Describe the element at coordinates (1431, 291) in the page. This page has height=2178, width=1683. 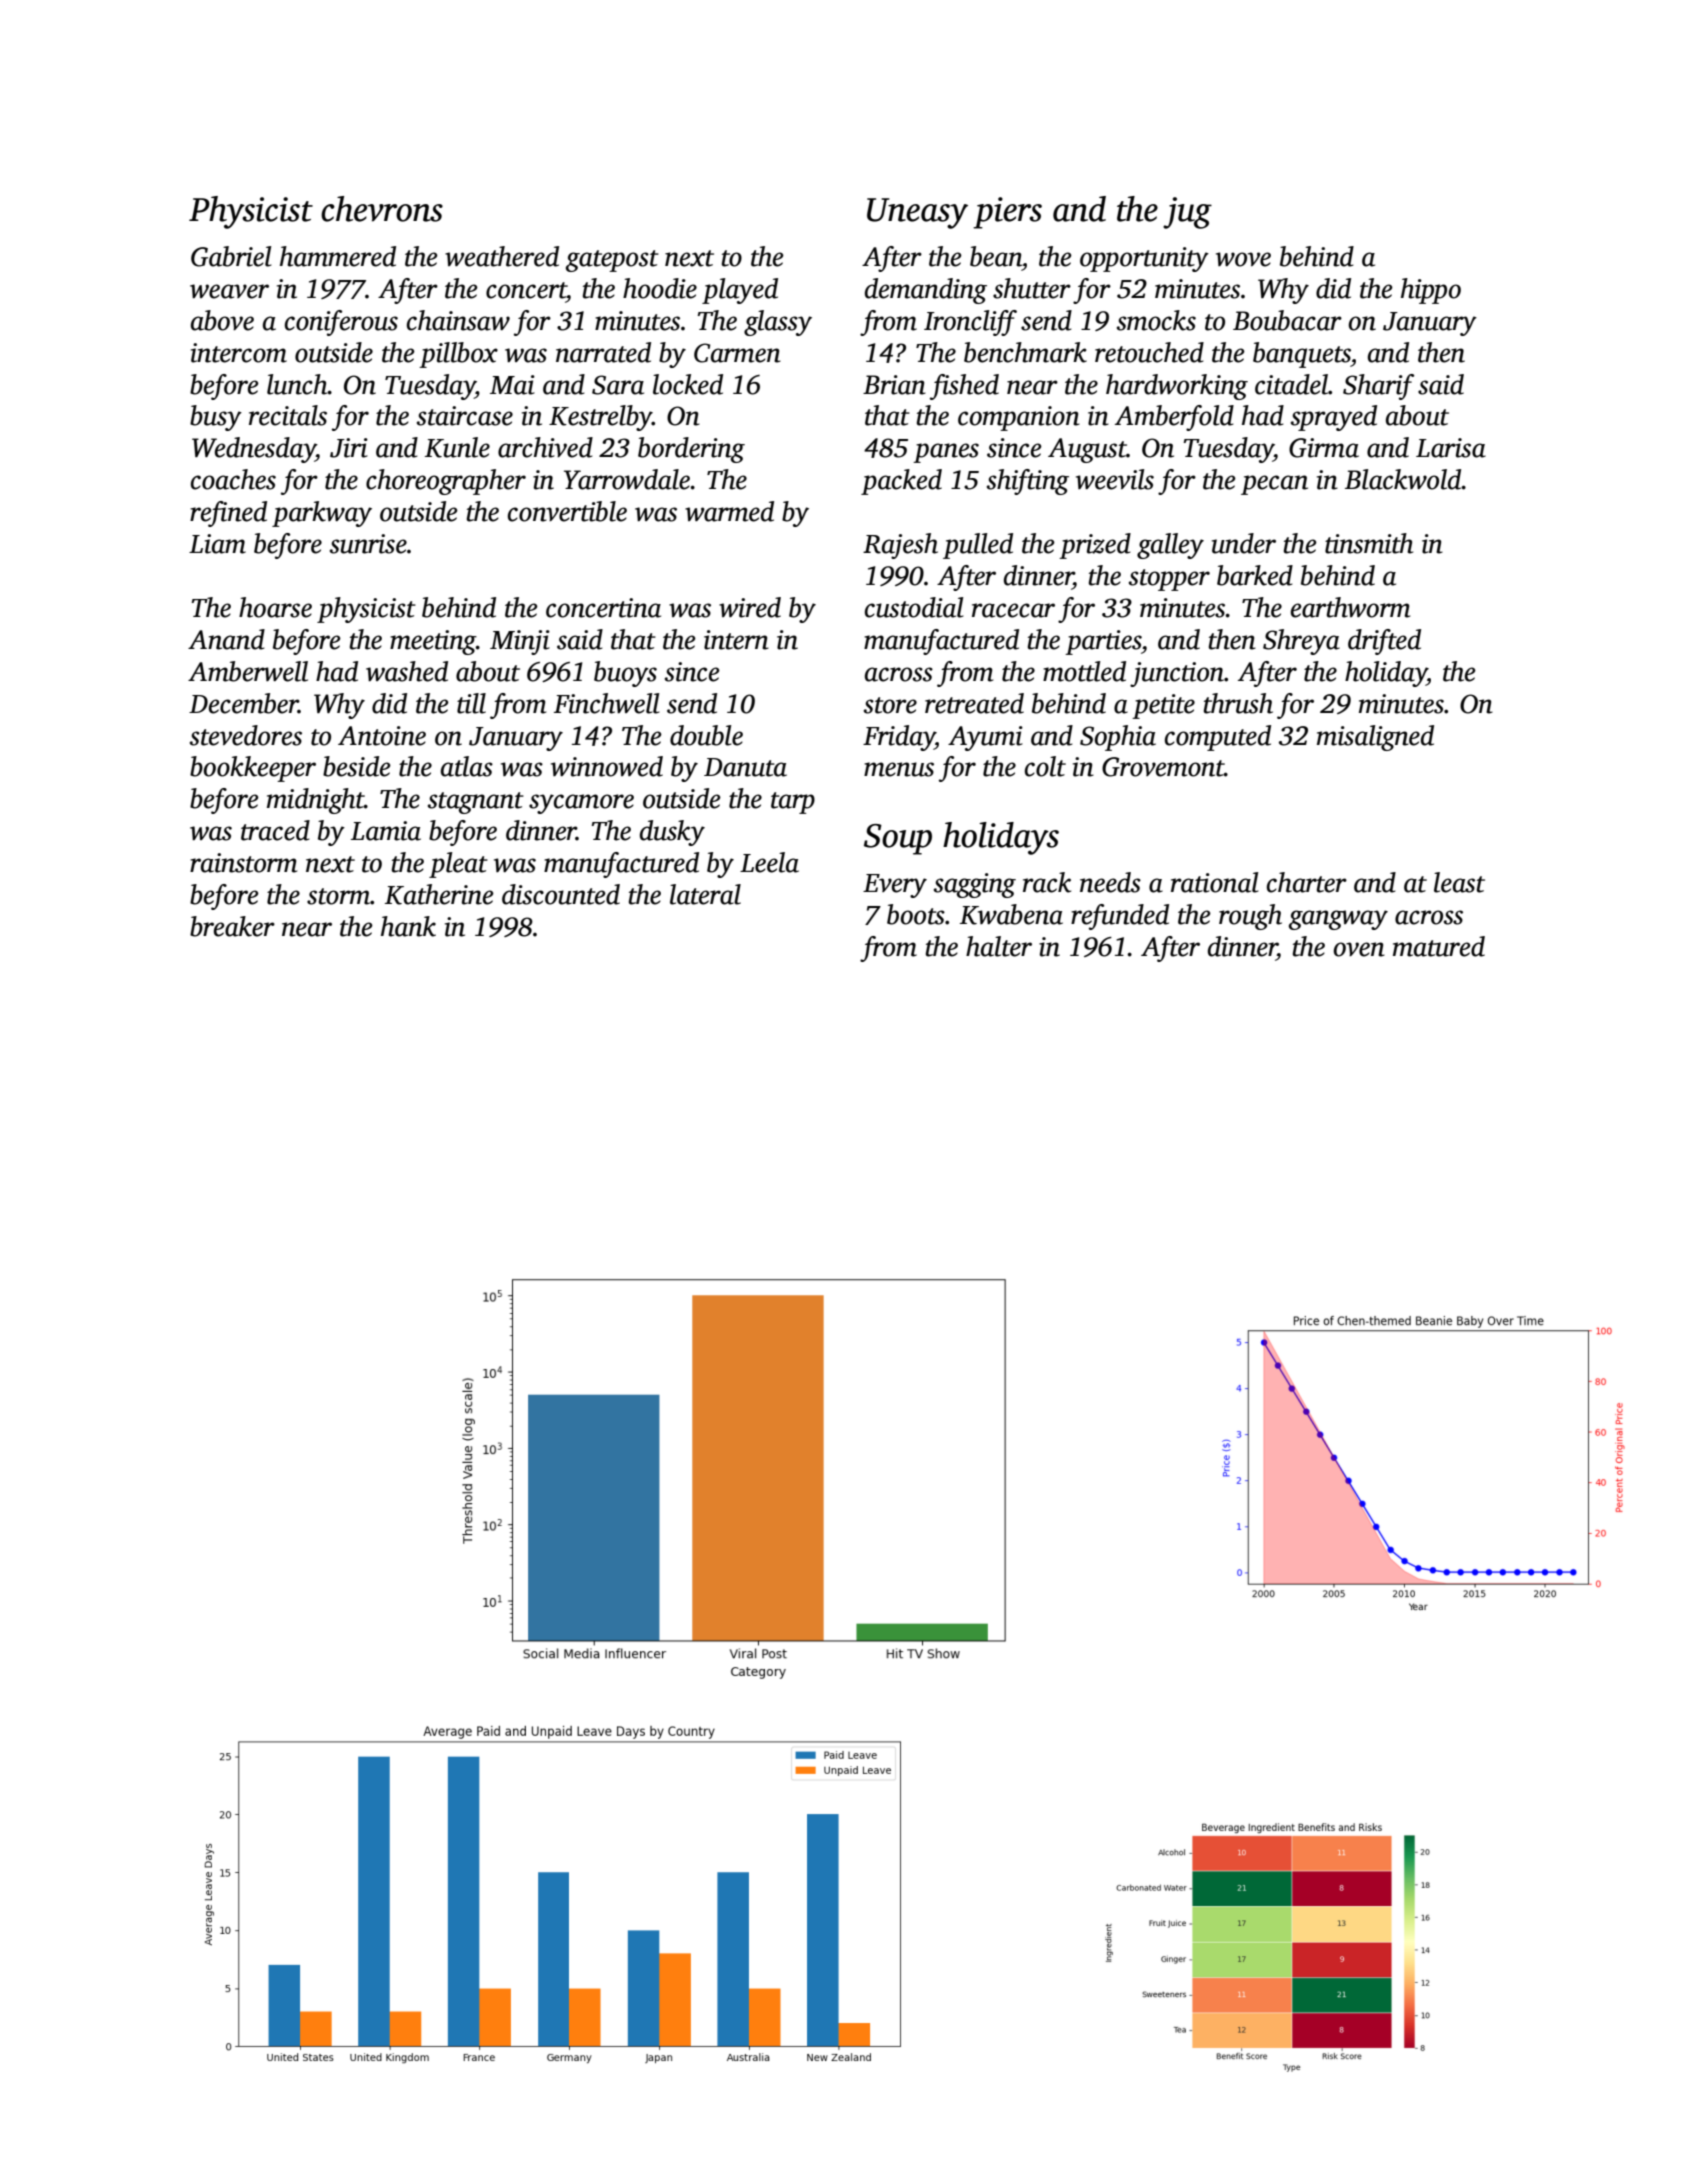
I see `hippo` at that location.
